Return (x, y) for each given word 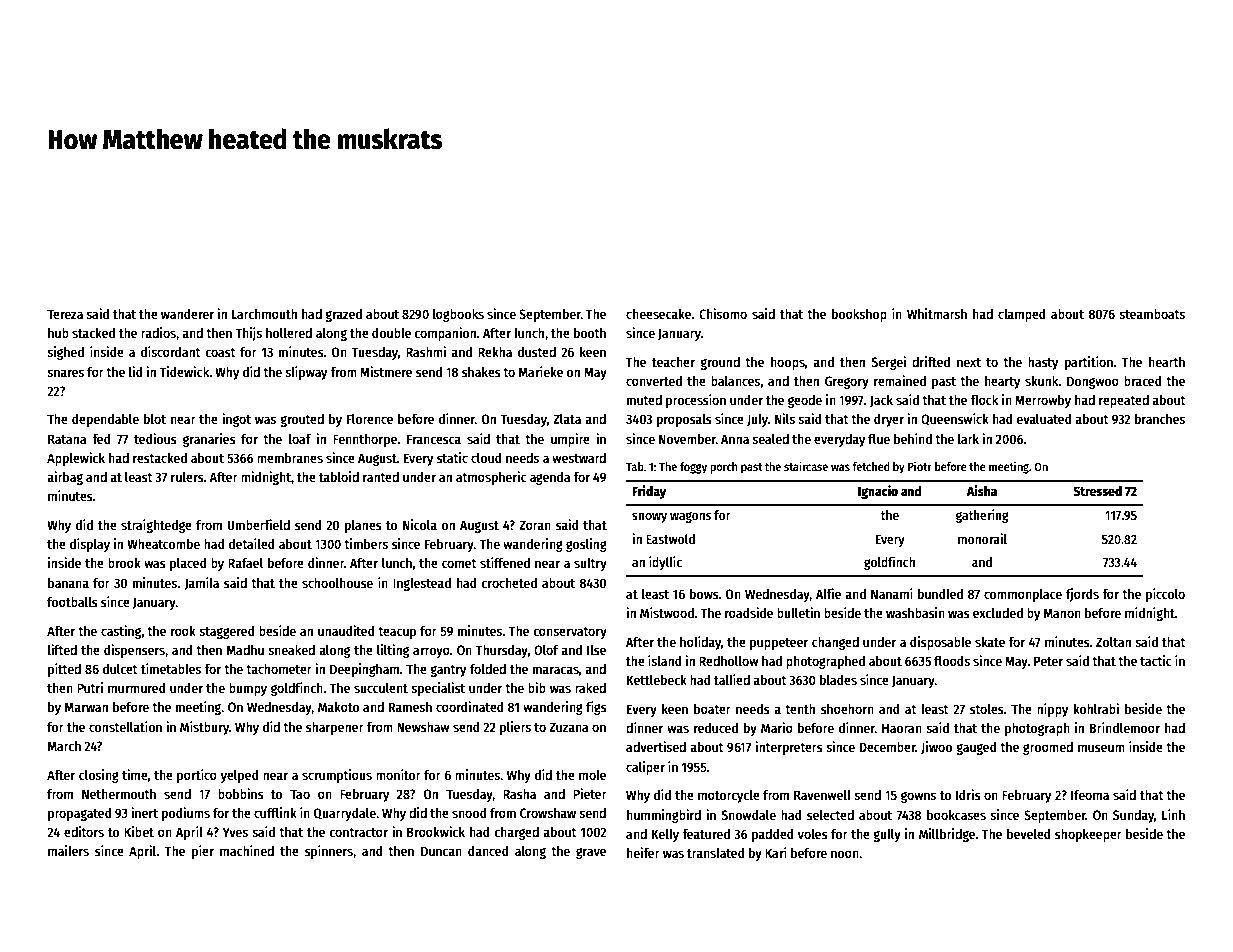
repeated (1124, 401)
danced (488, 851)
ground (720, 363)
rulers (187, 477)
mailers (68, 850)
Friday (649, 492)
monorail (982, 538)
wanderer (187, 314)
